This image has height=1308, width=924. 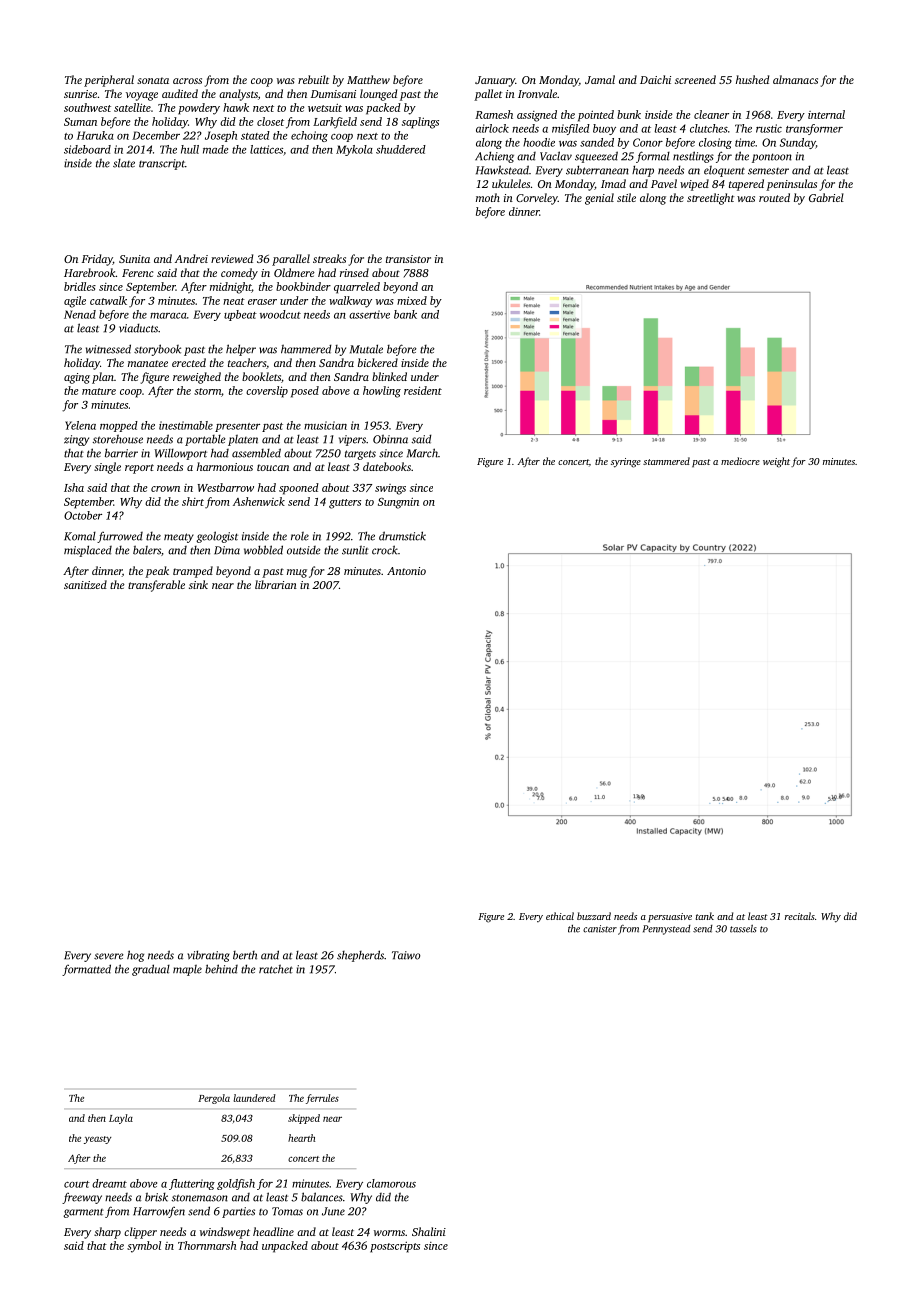 I want to click on transcript, so click(x=162, y=164).
